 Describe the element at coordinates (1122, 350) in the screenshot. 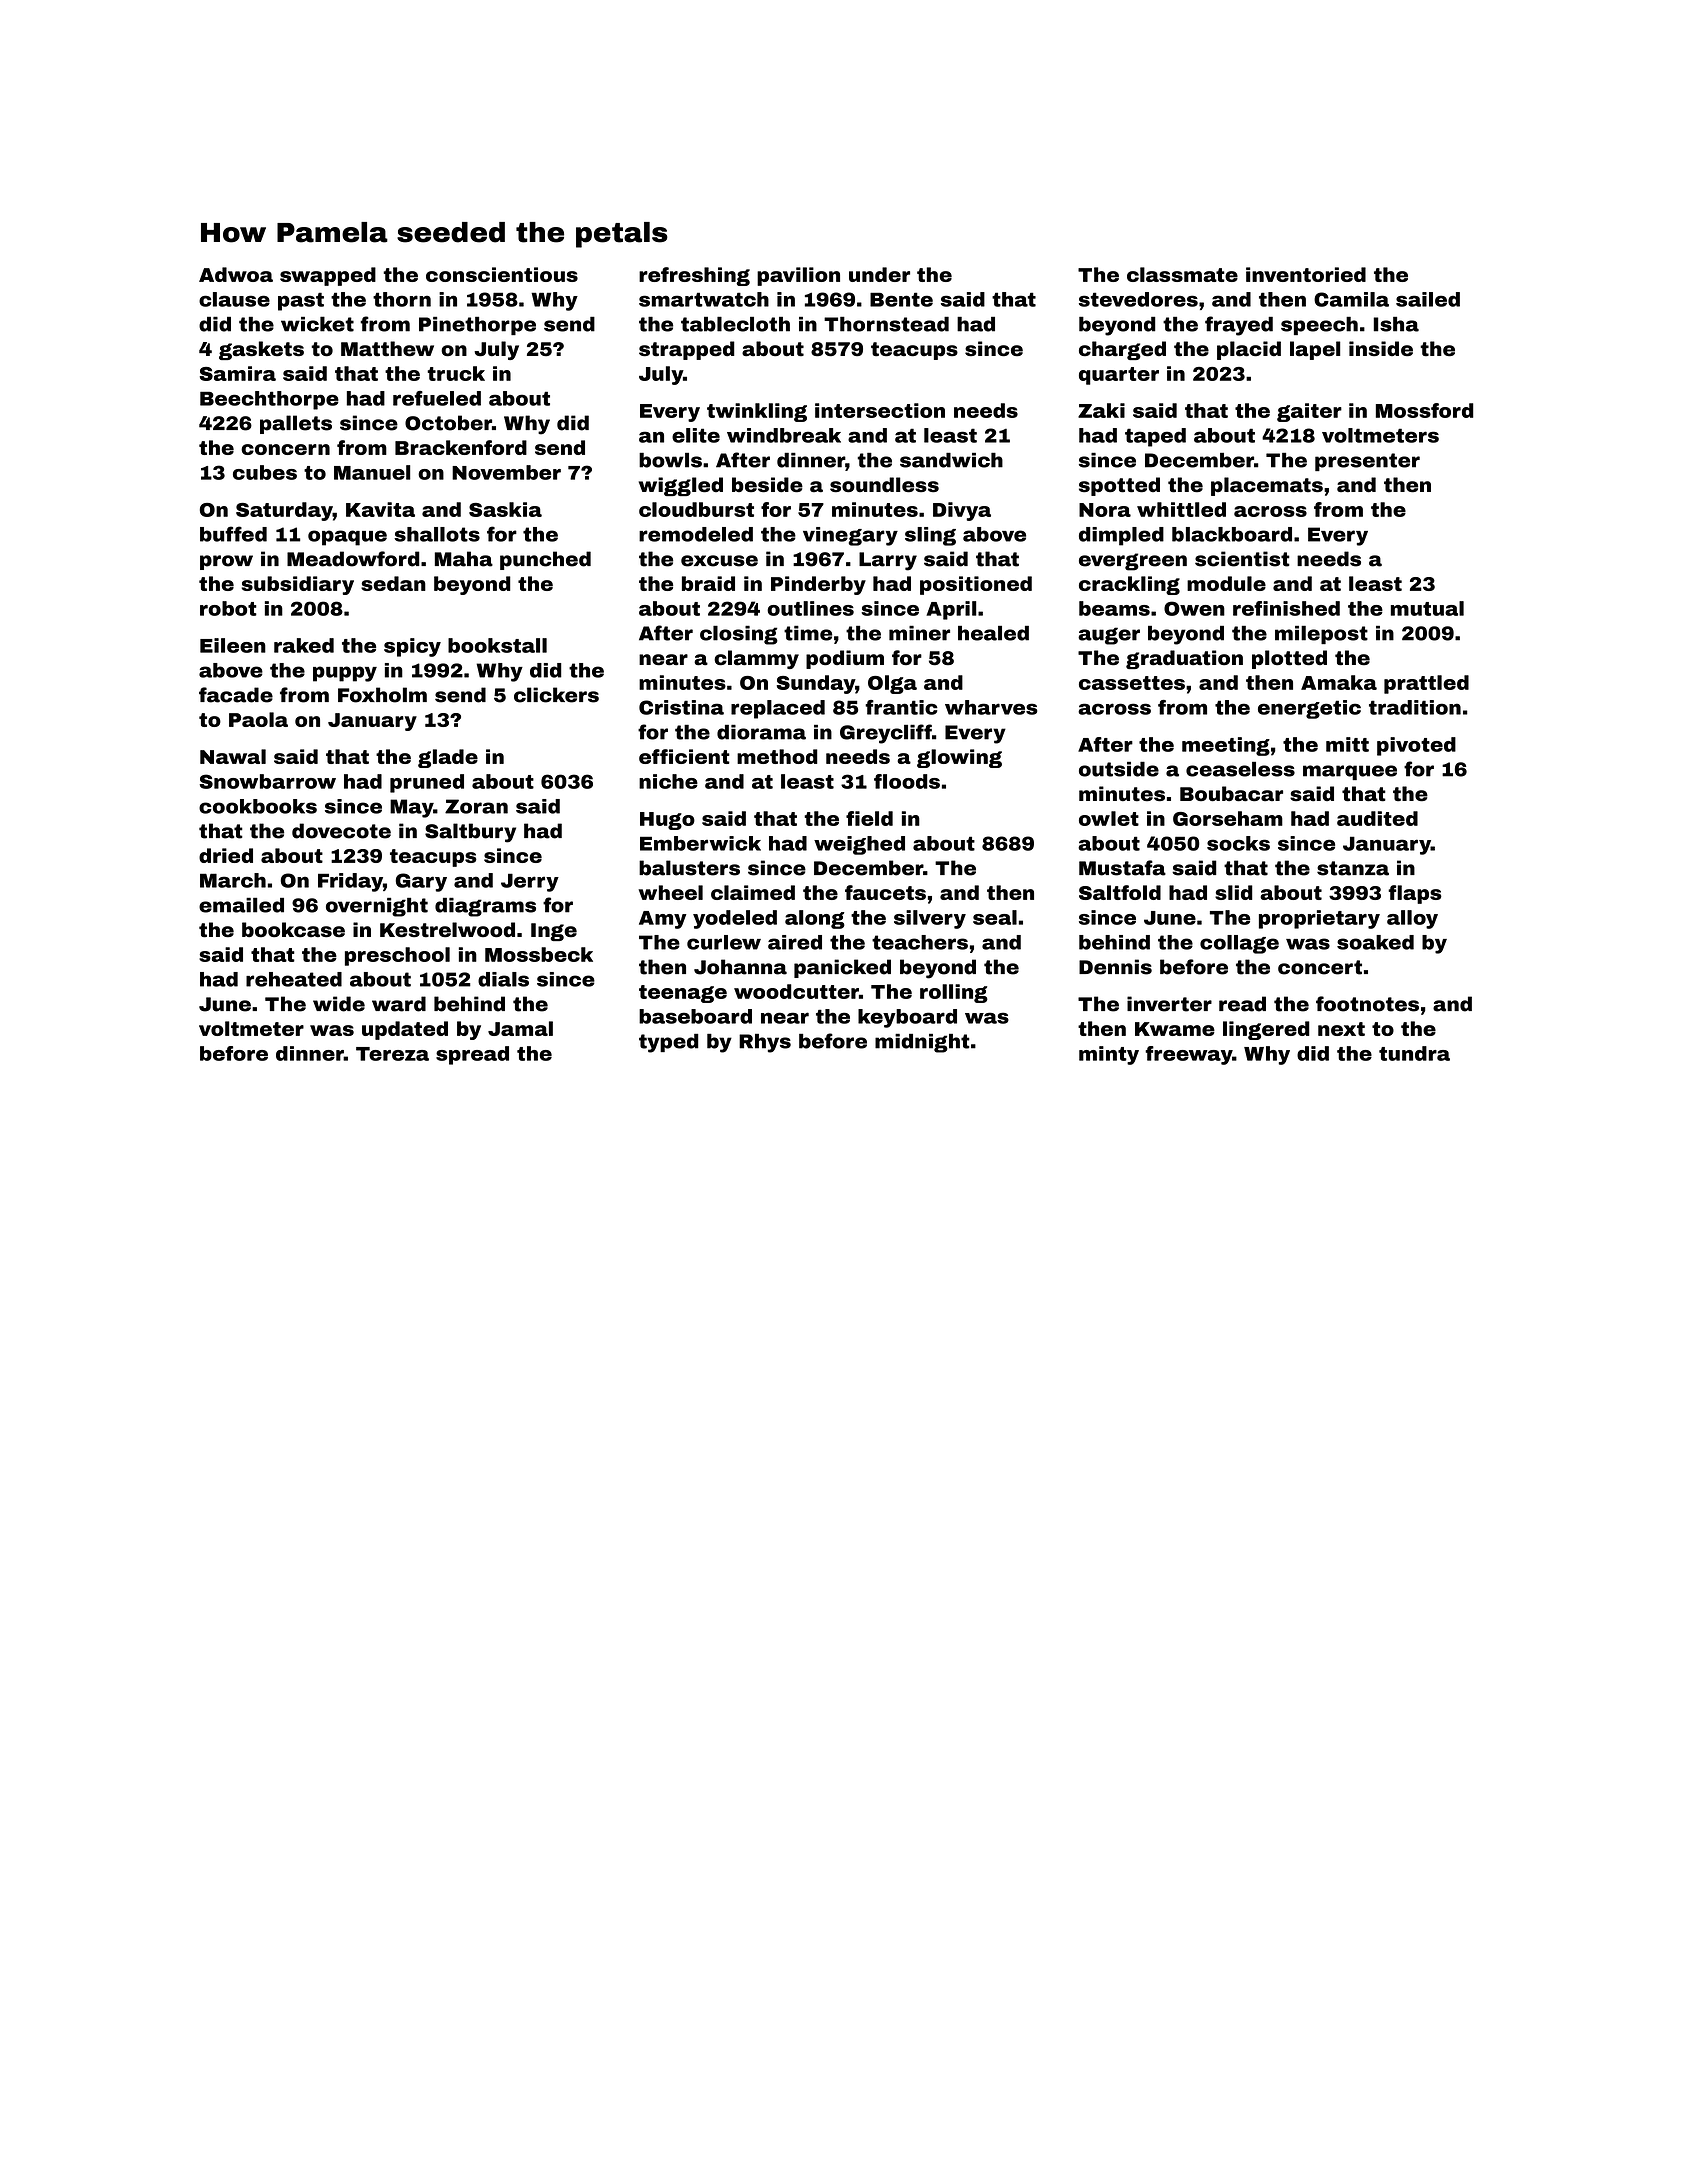

I see `charged` at that location.
